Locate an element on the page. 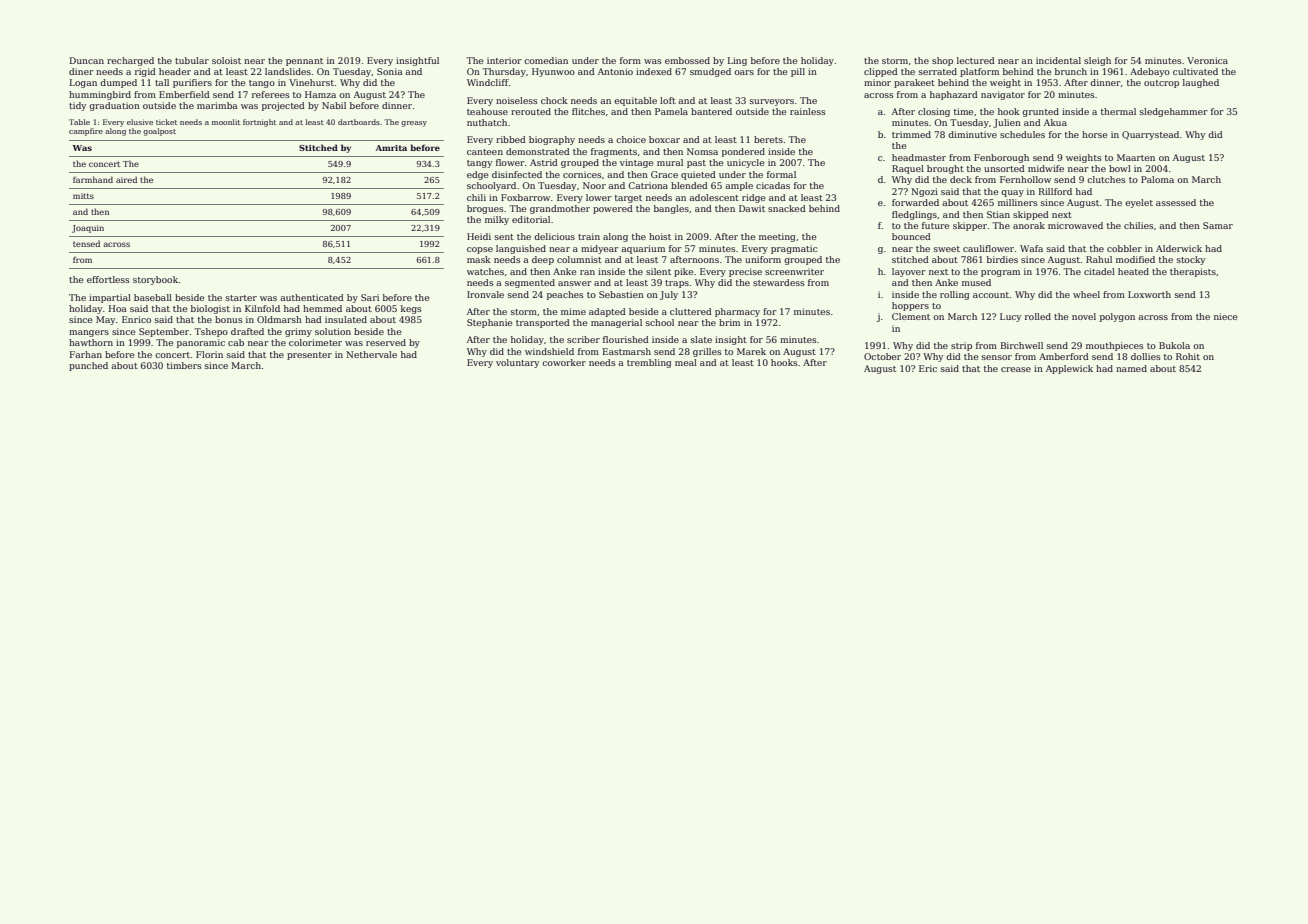 Image resolution: width=1308 pixels, height=924 pixels. Sonia is located at coordinates (390, 71).
